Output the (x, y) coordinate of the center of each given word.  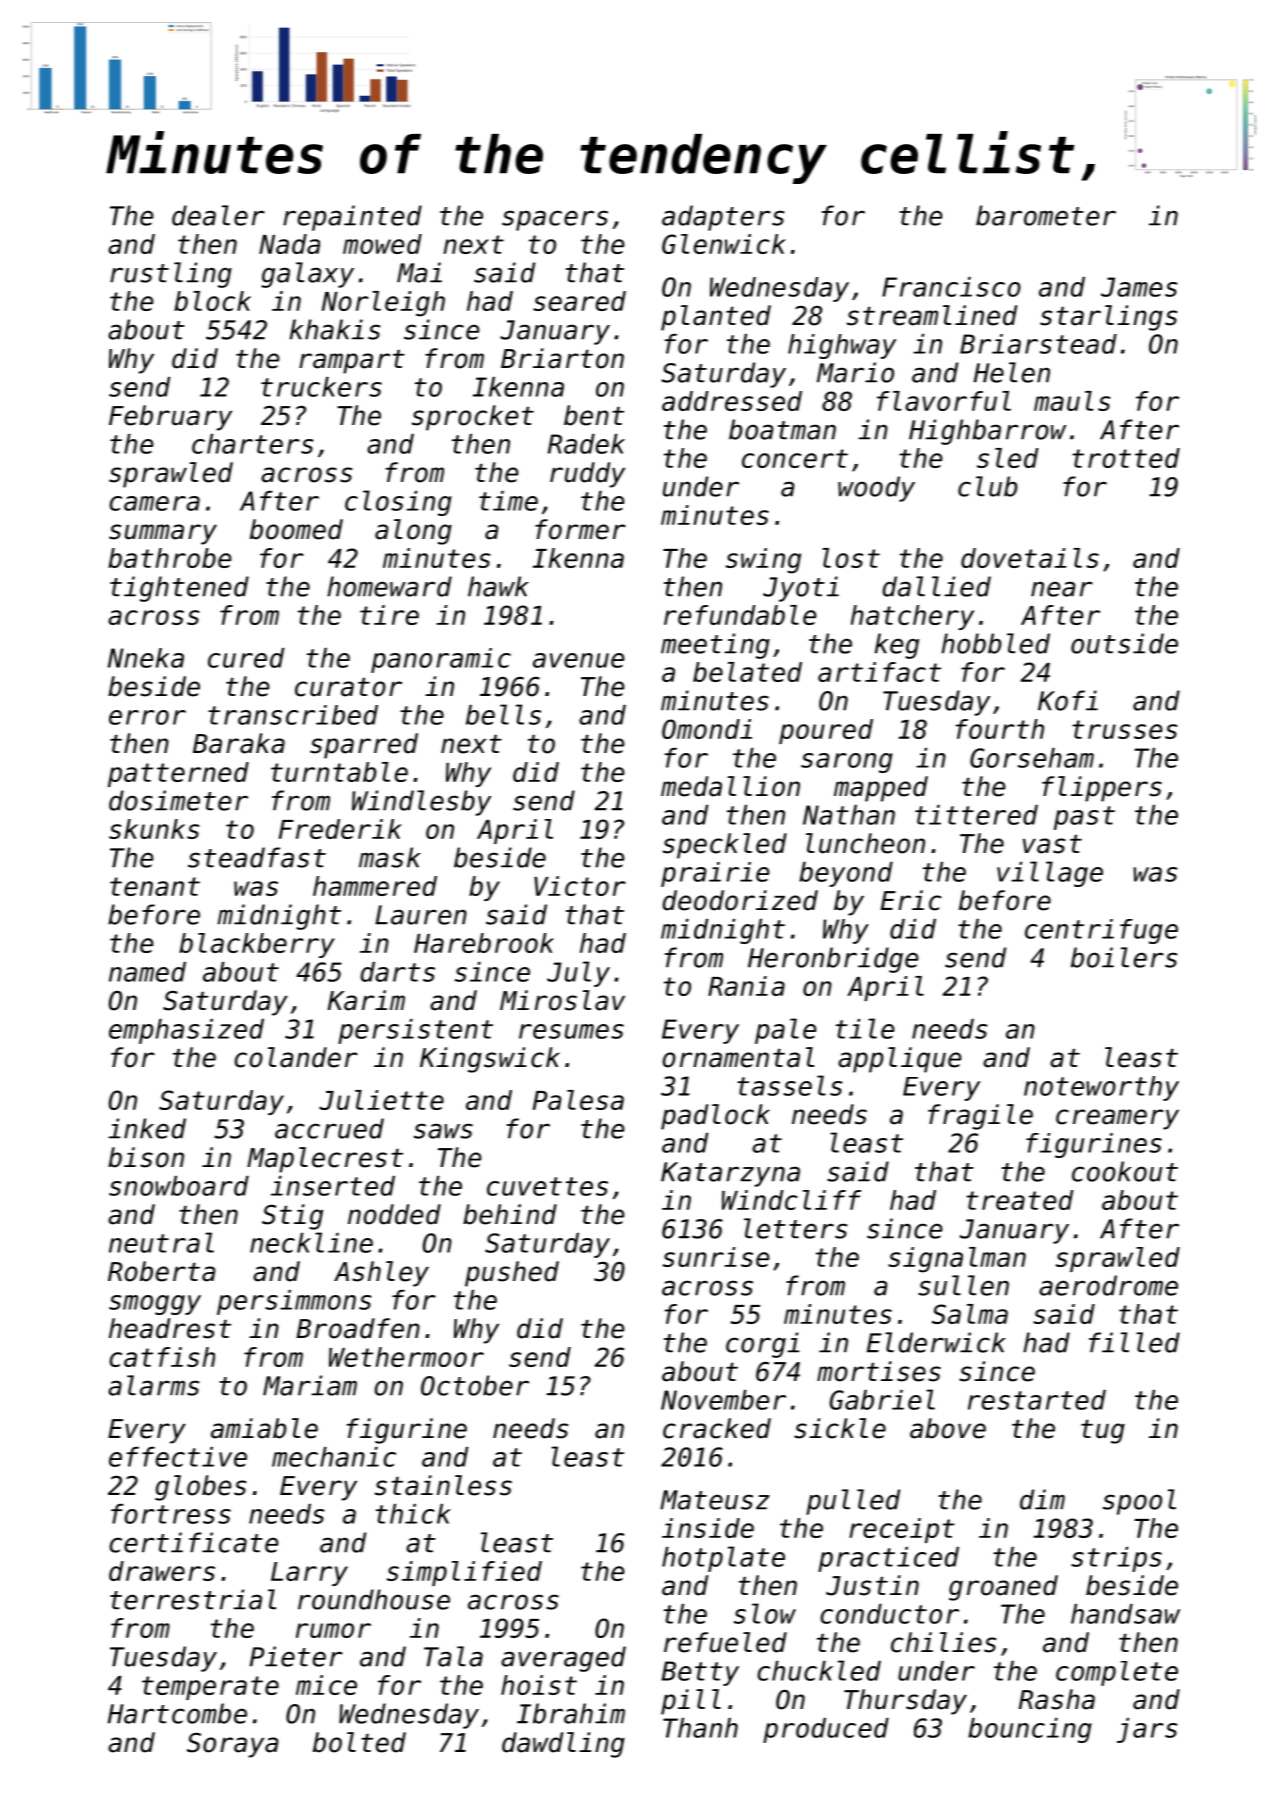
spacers (555, 220)
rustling (171, 275)
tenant (155, 886)
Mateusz (714, 1500)
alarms (153, 1385)
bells (503, 714)
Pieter (296, 1656)
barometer (1046, 215)
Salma (970, 1314)
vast (1052, 844)
